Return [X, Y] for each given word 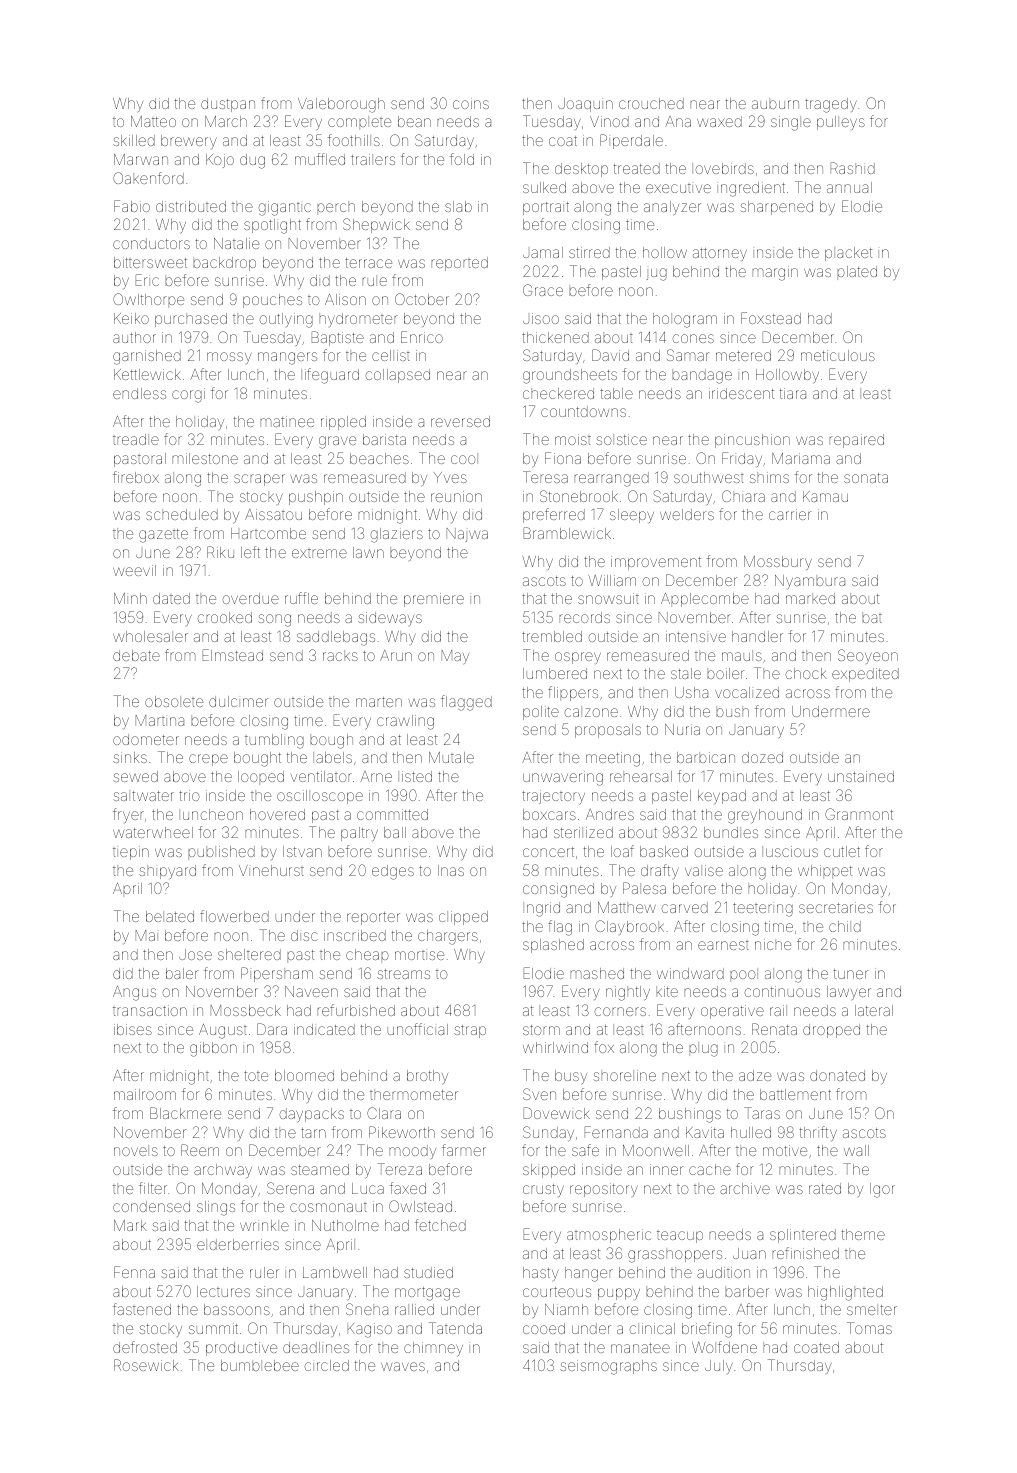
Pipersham [277, 974]
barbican [706, 757]
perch [336, 208]
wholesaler [150, 636]
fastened [142, 1309]
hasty [541, 1274]
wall [856, 1150]
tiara [793, 393]
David [610, 355]
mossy [229, 358]
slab [458, 206]
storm [541, 1030]
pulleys [841, 123]
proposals [608, 731]
